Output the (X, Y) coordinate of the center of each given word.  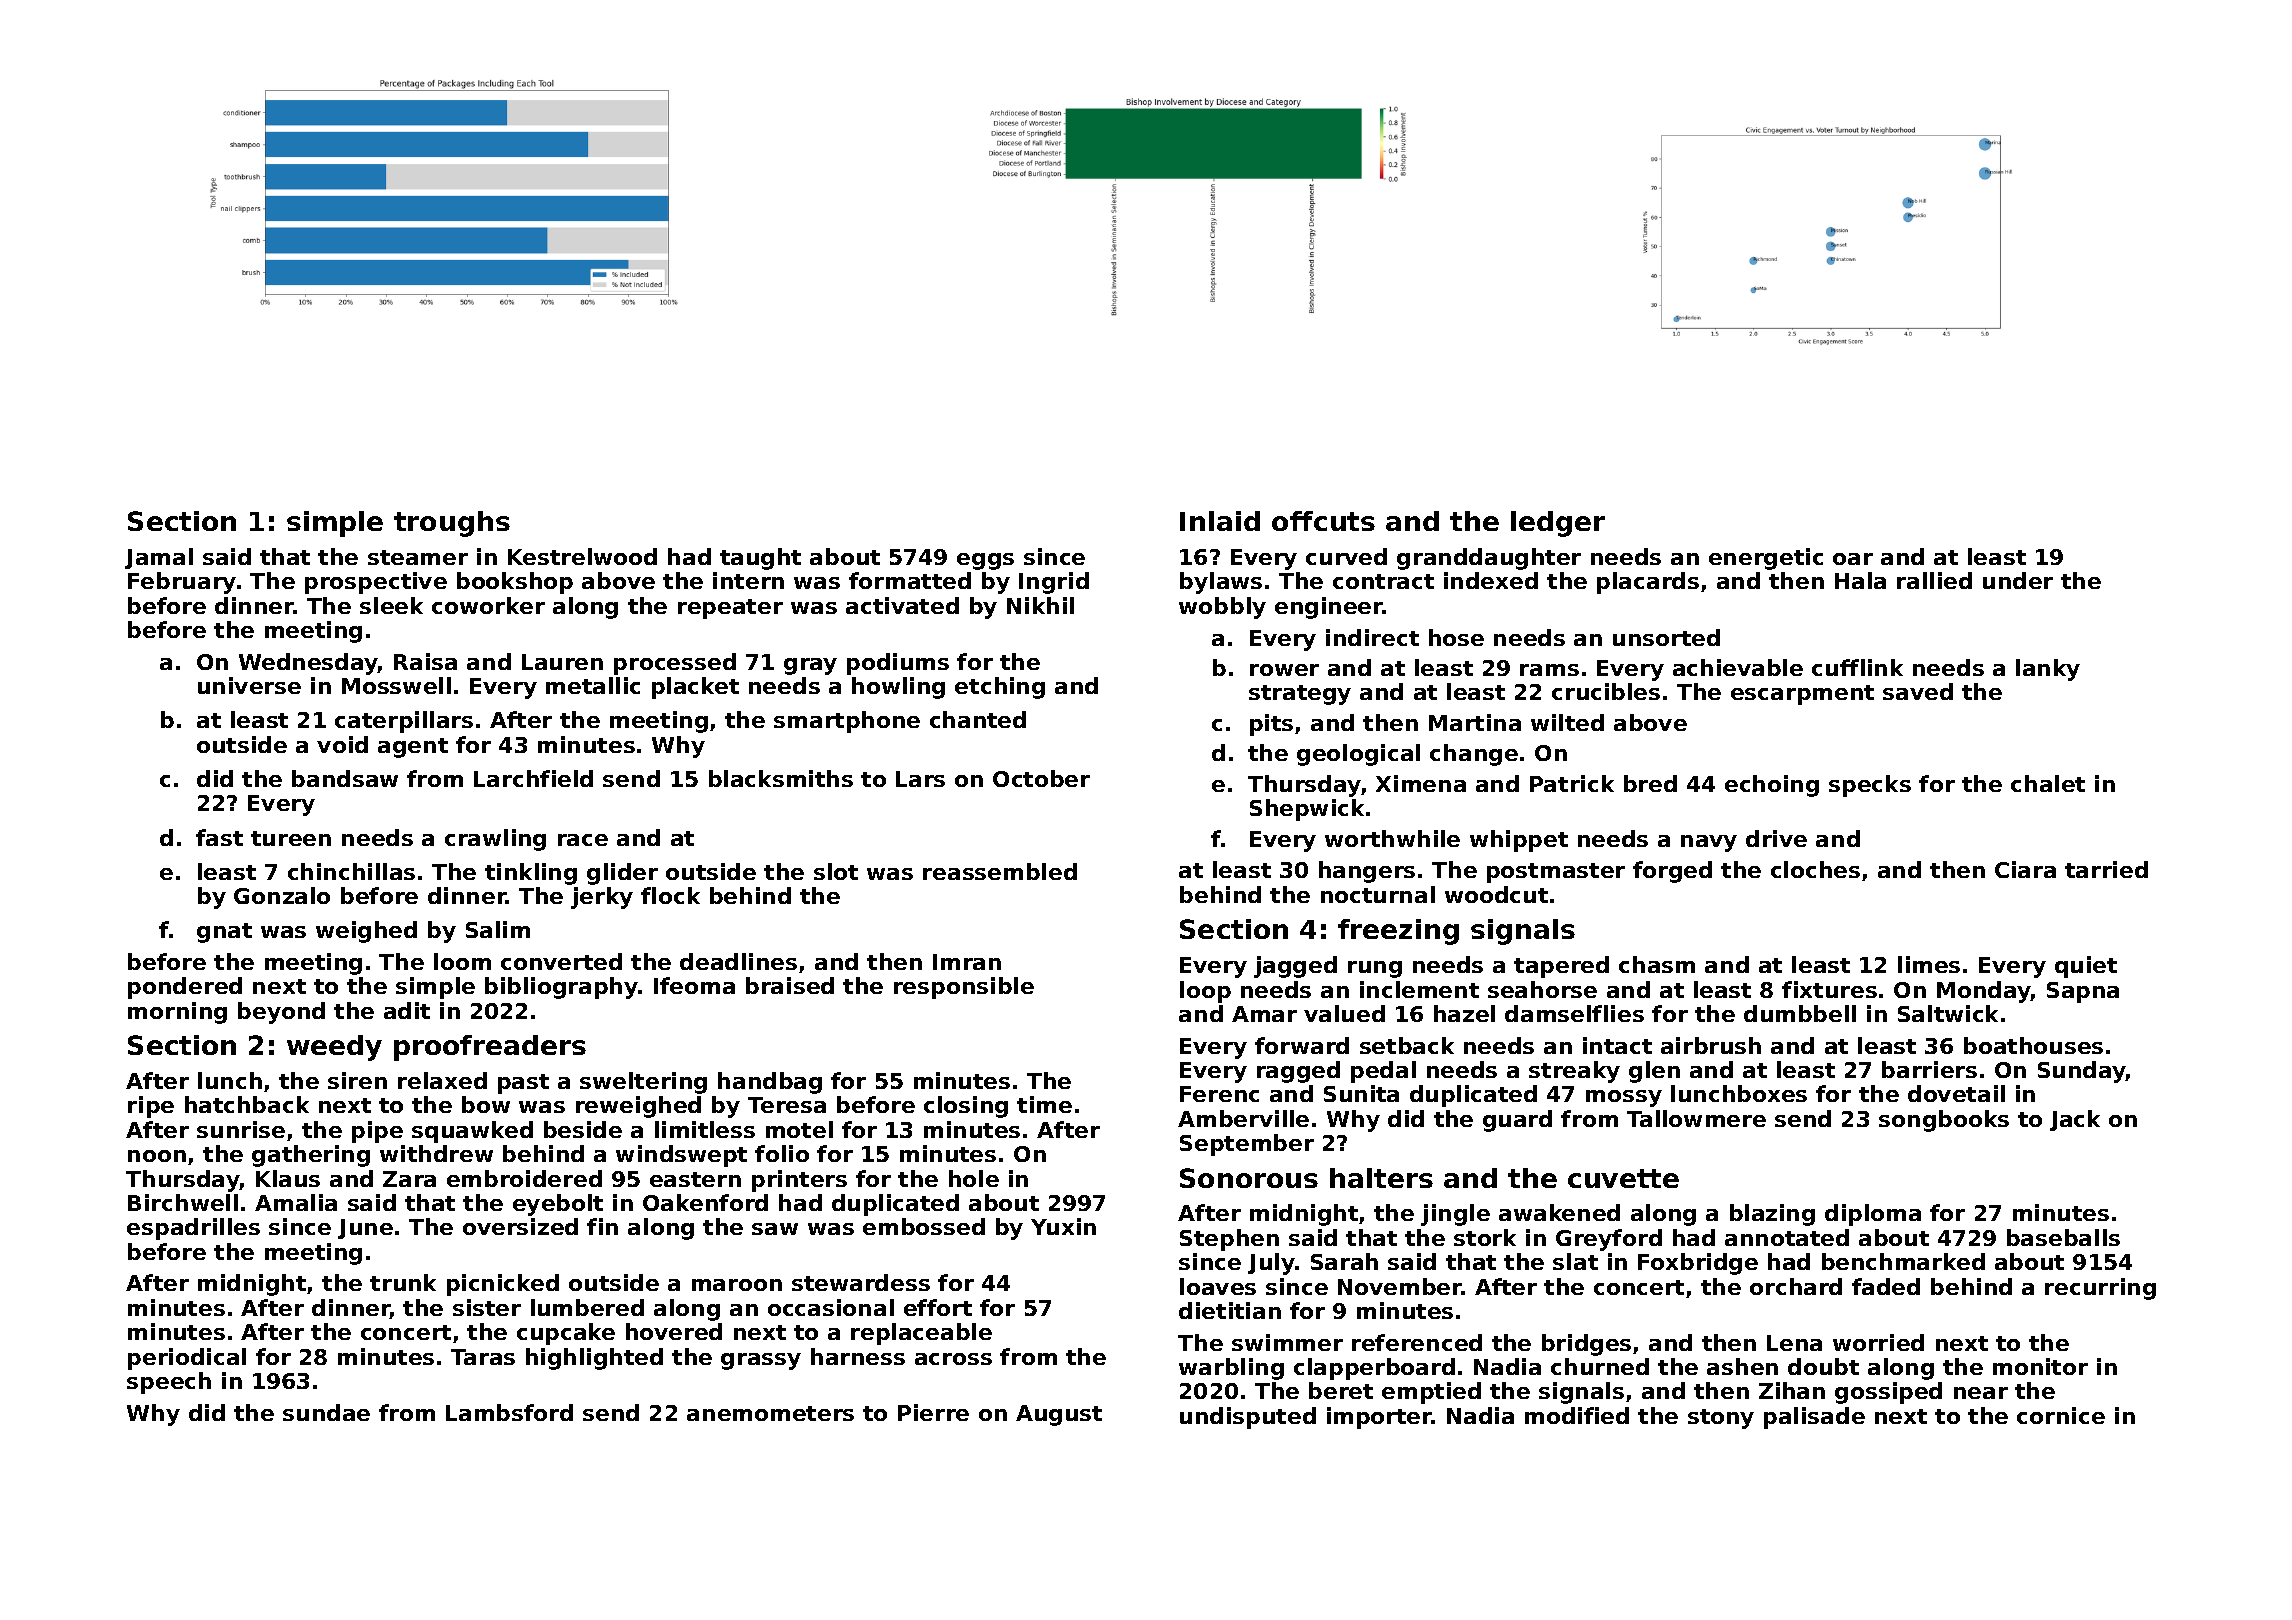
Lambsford (509, 1412)
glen (1654, 1072)
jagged (1295, 967)
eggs (985, 561)
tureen (291, 838)
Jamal (159, 558)
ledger (1558, 524)
